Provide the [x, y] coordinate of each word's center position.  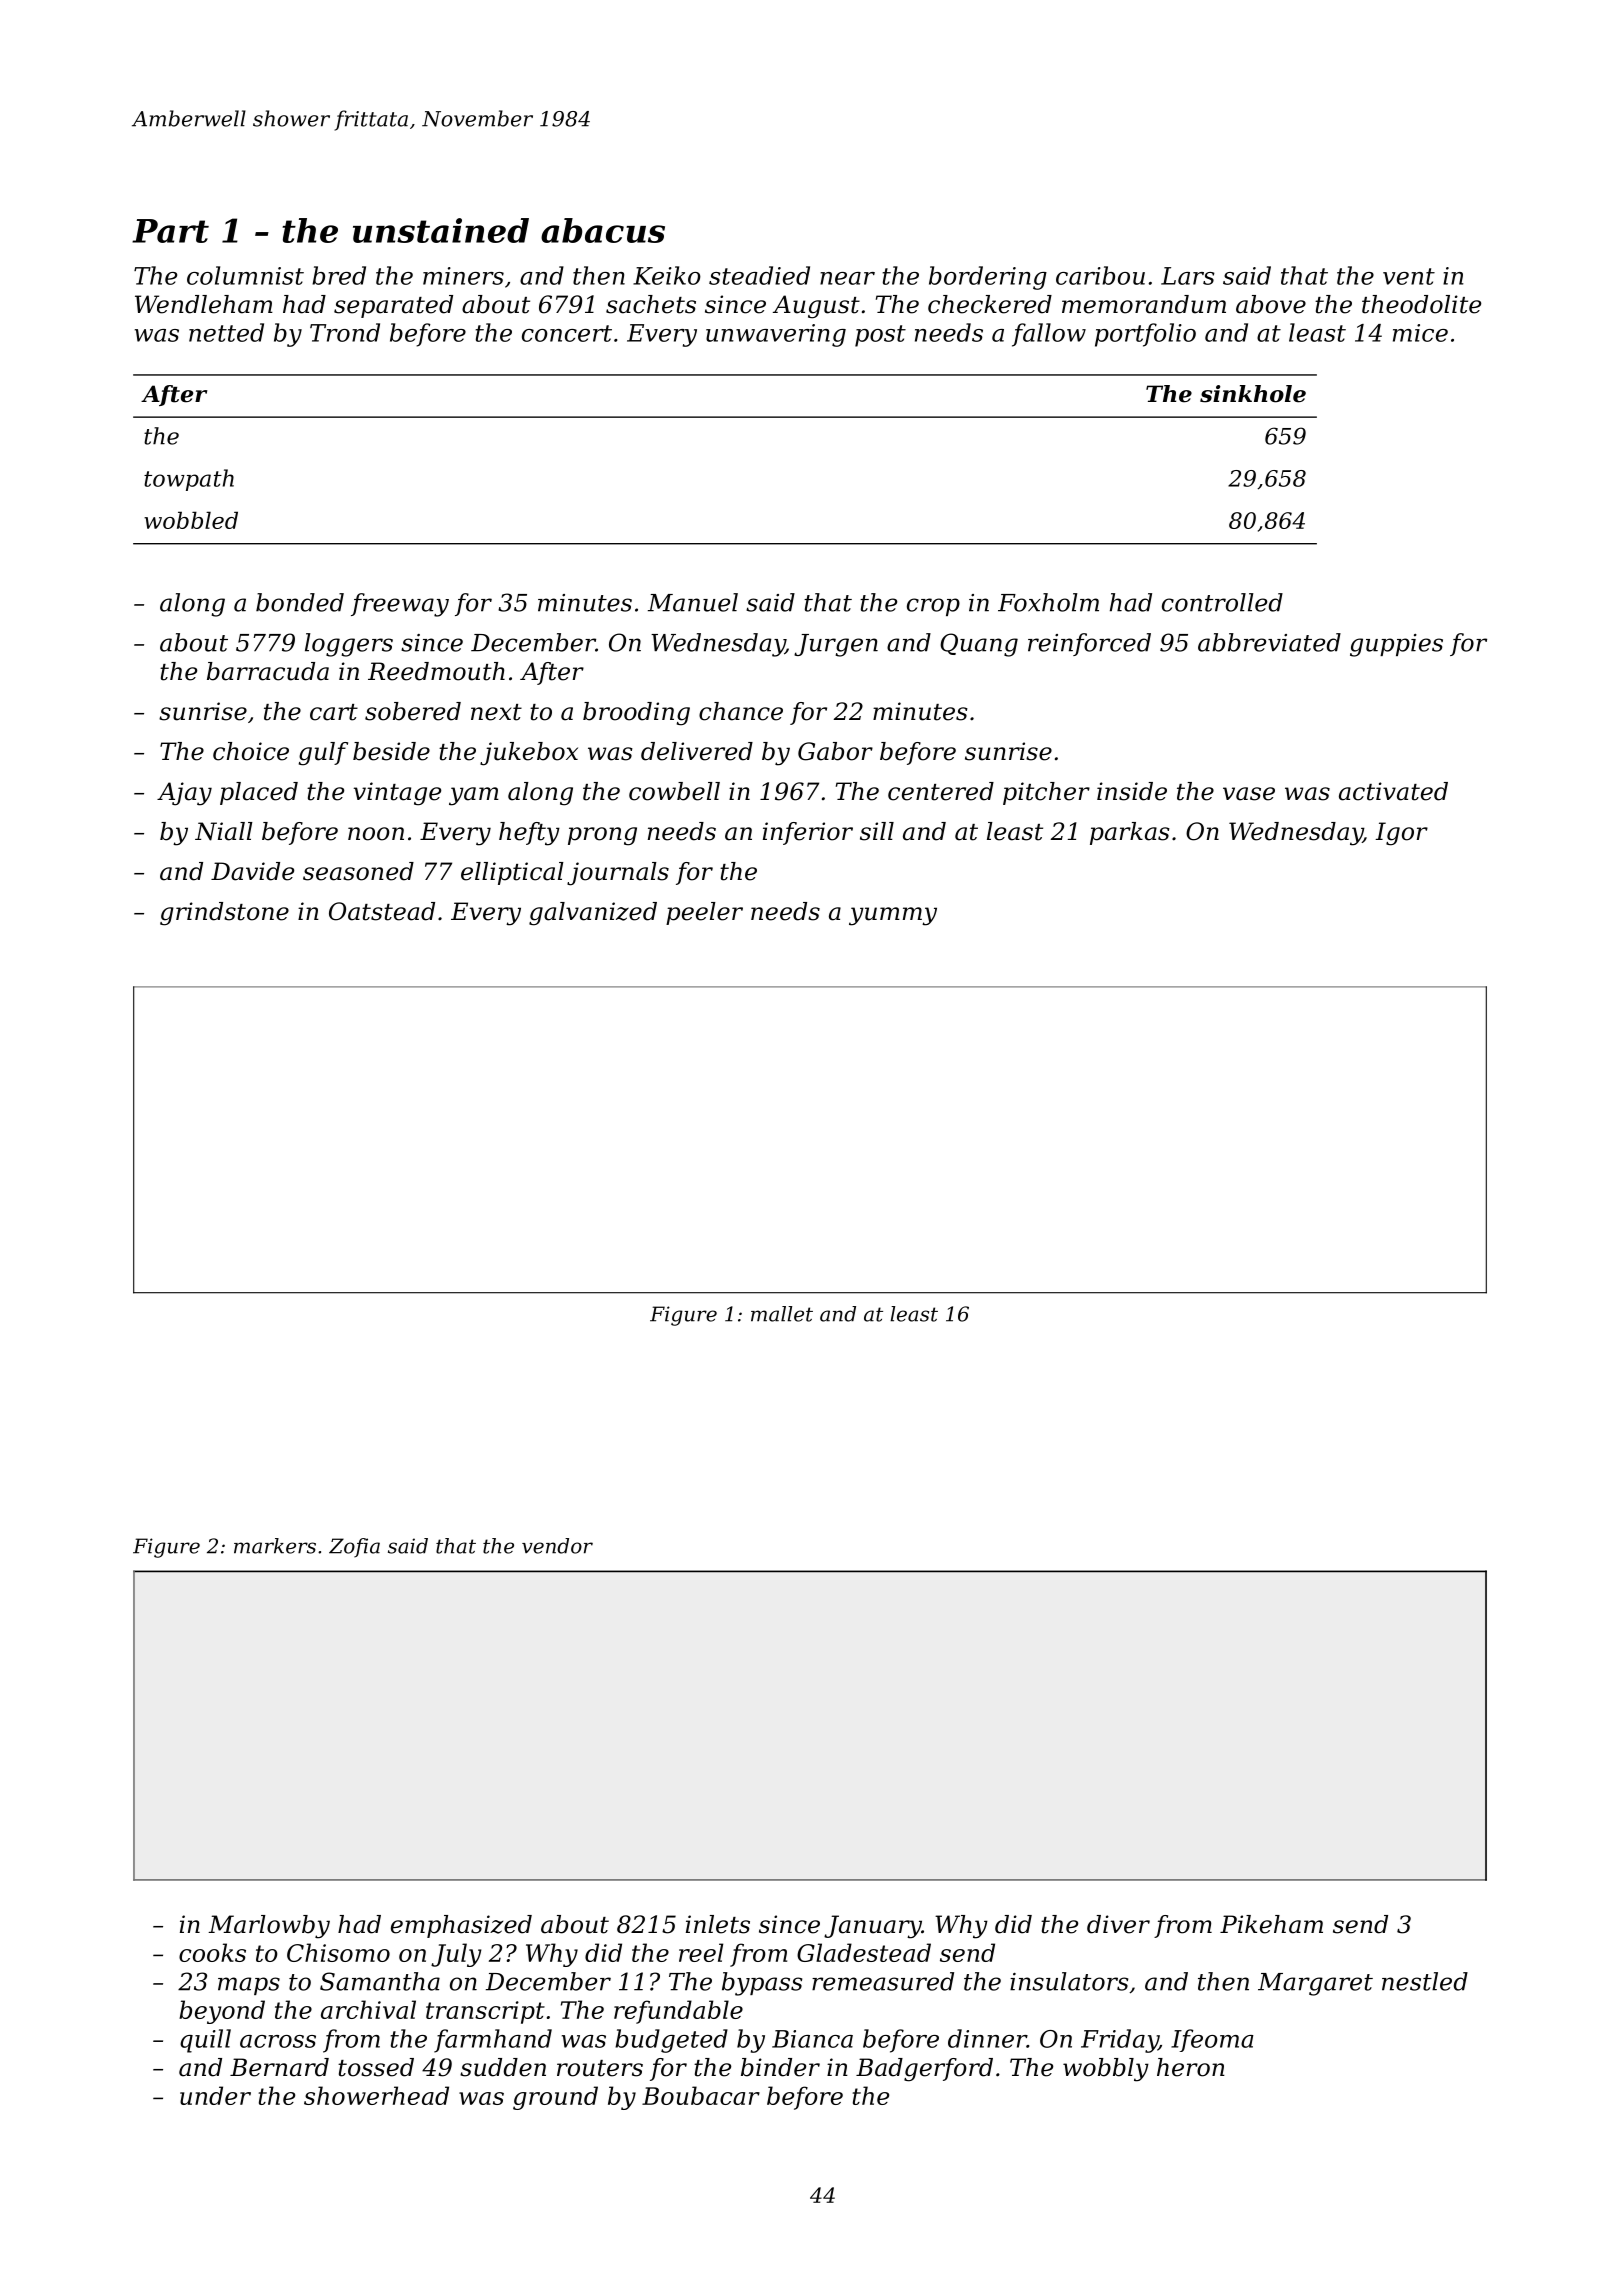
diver [1118, 1924]
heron [1191, 2067]
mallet [782, 1314]
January [873, 1927]
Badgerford [924, 2070]
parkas [1130, 833]
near [847, 278]
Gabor [835, 751]
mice [1420, 333]
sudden [503, 2067]
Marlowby [269, 1927]
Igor [1401, 834]
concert [567, 333]
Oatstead [382, 911]
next [496, 712]
